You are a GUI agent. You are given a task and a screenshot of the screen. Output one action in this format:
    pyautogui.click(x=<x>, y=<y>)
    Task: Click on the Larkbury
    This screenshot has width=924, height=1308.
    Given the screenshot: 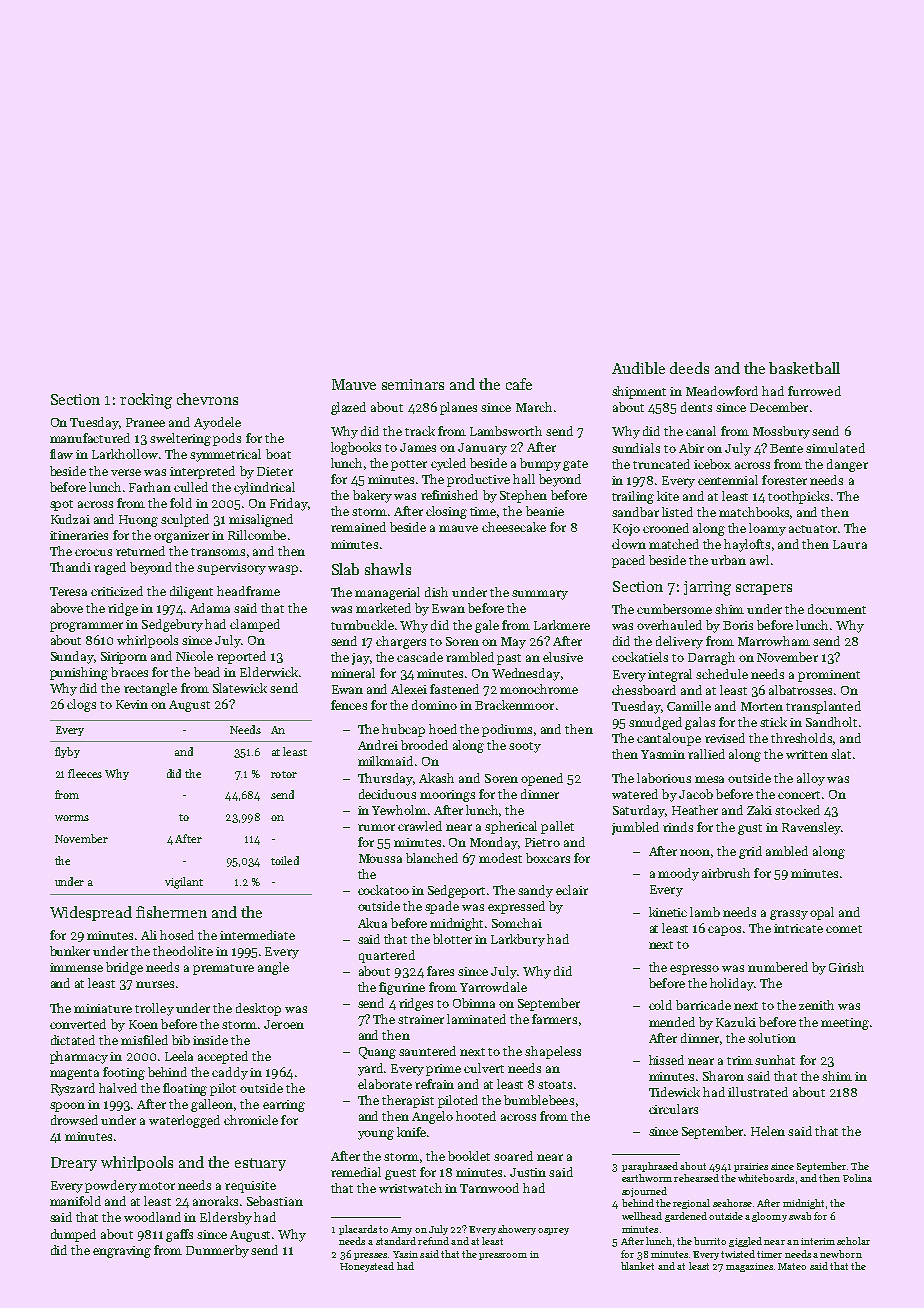 What is the action you would take?
    pyautogui.click(x=518, y=940)
